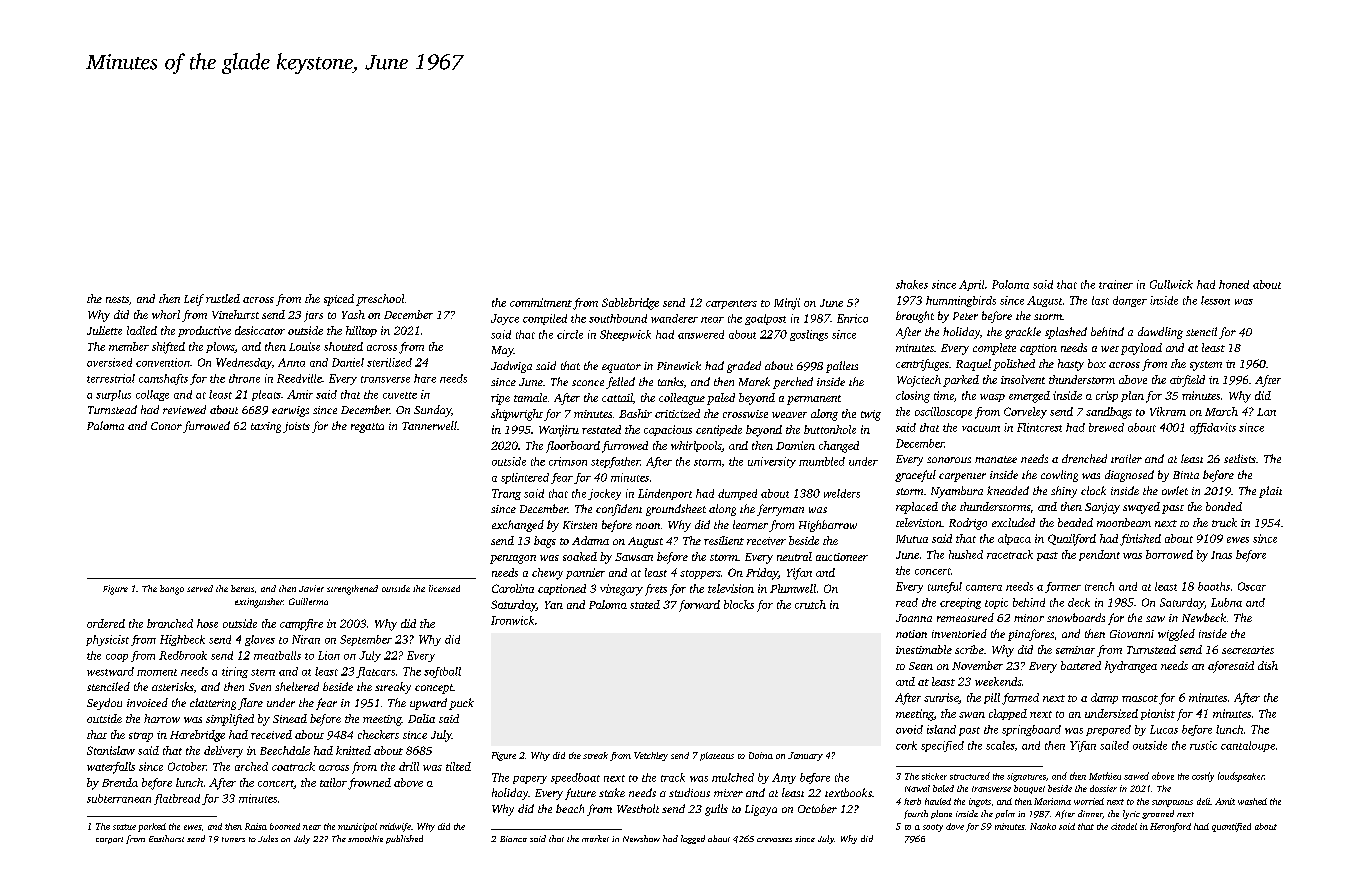 This image has width=1372, height=887. What do you see at coordinates (595, 838) in the image?
I see `market` at bounding box center [595, 838].
